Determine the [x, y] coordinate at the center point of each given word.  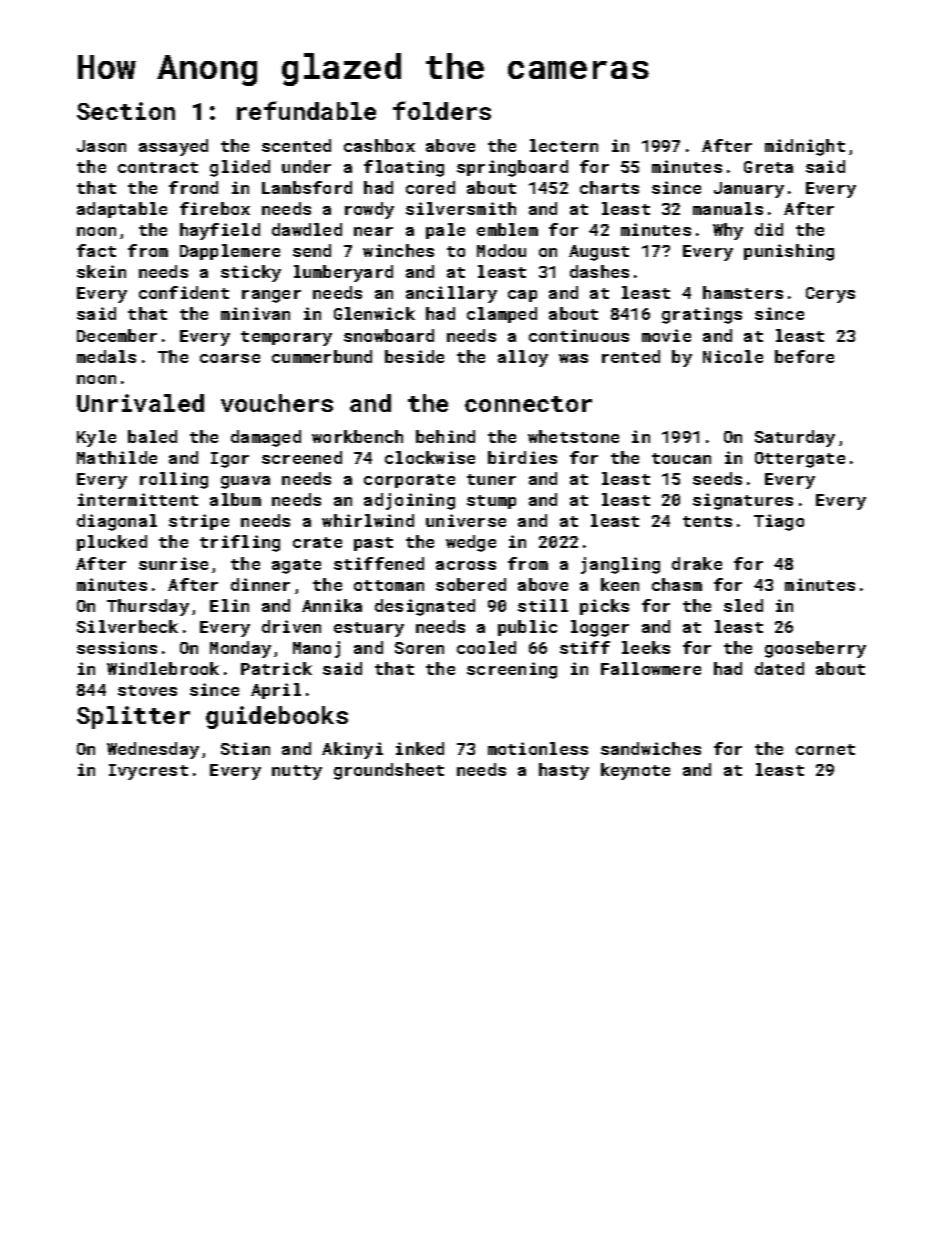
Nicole [733, 356]
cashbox [379, 145]
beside [414, 356]
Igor [230, 460]
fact [96, 250]
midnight [805, 147]
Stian [245, 748]
